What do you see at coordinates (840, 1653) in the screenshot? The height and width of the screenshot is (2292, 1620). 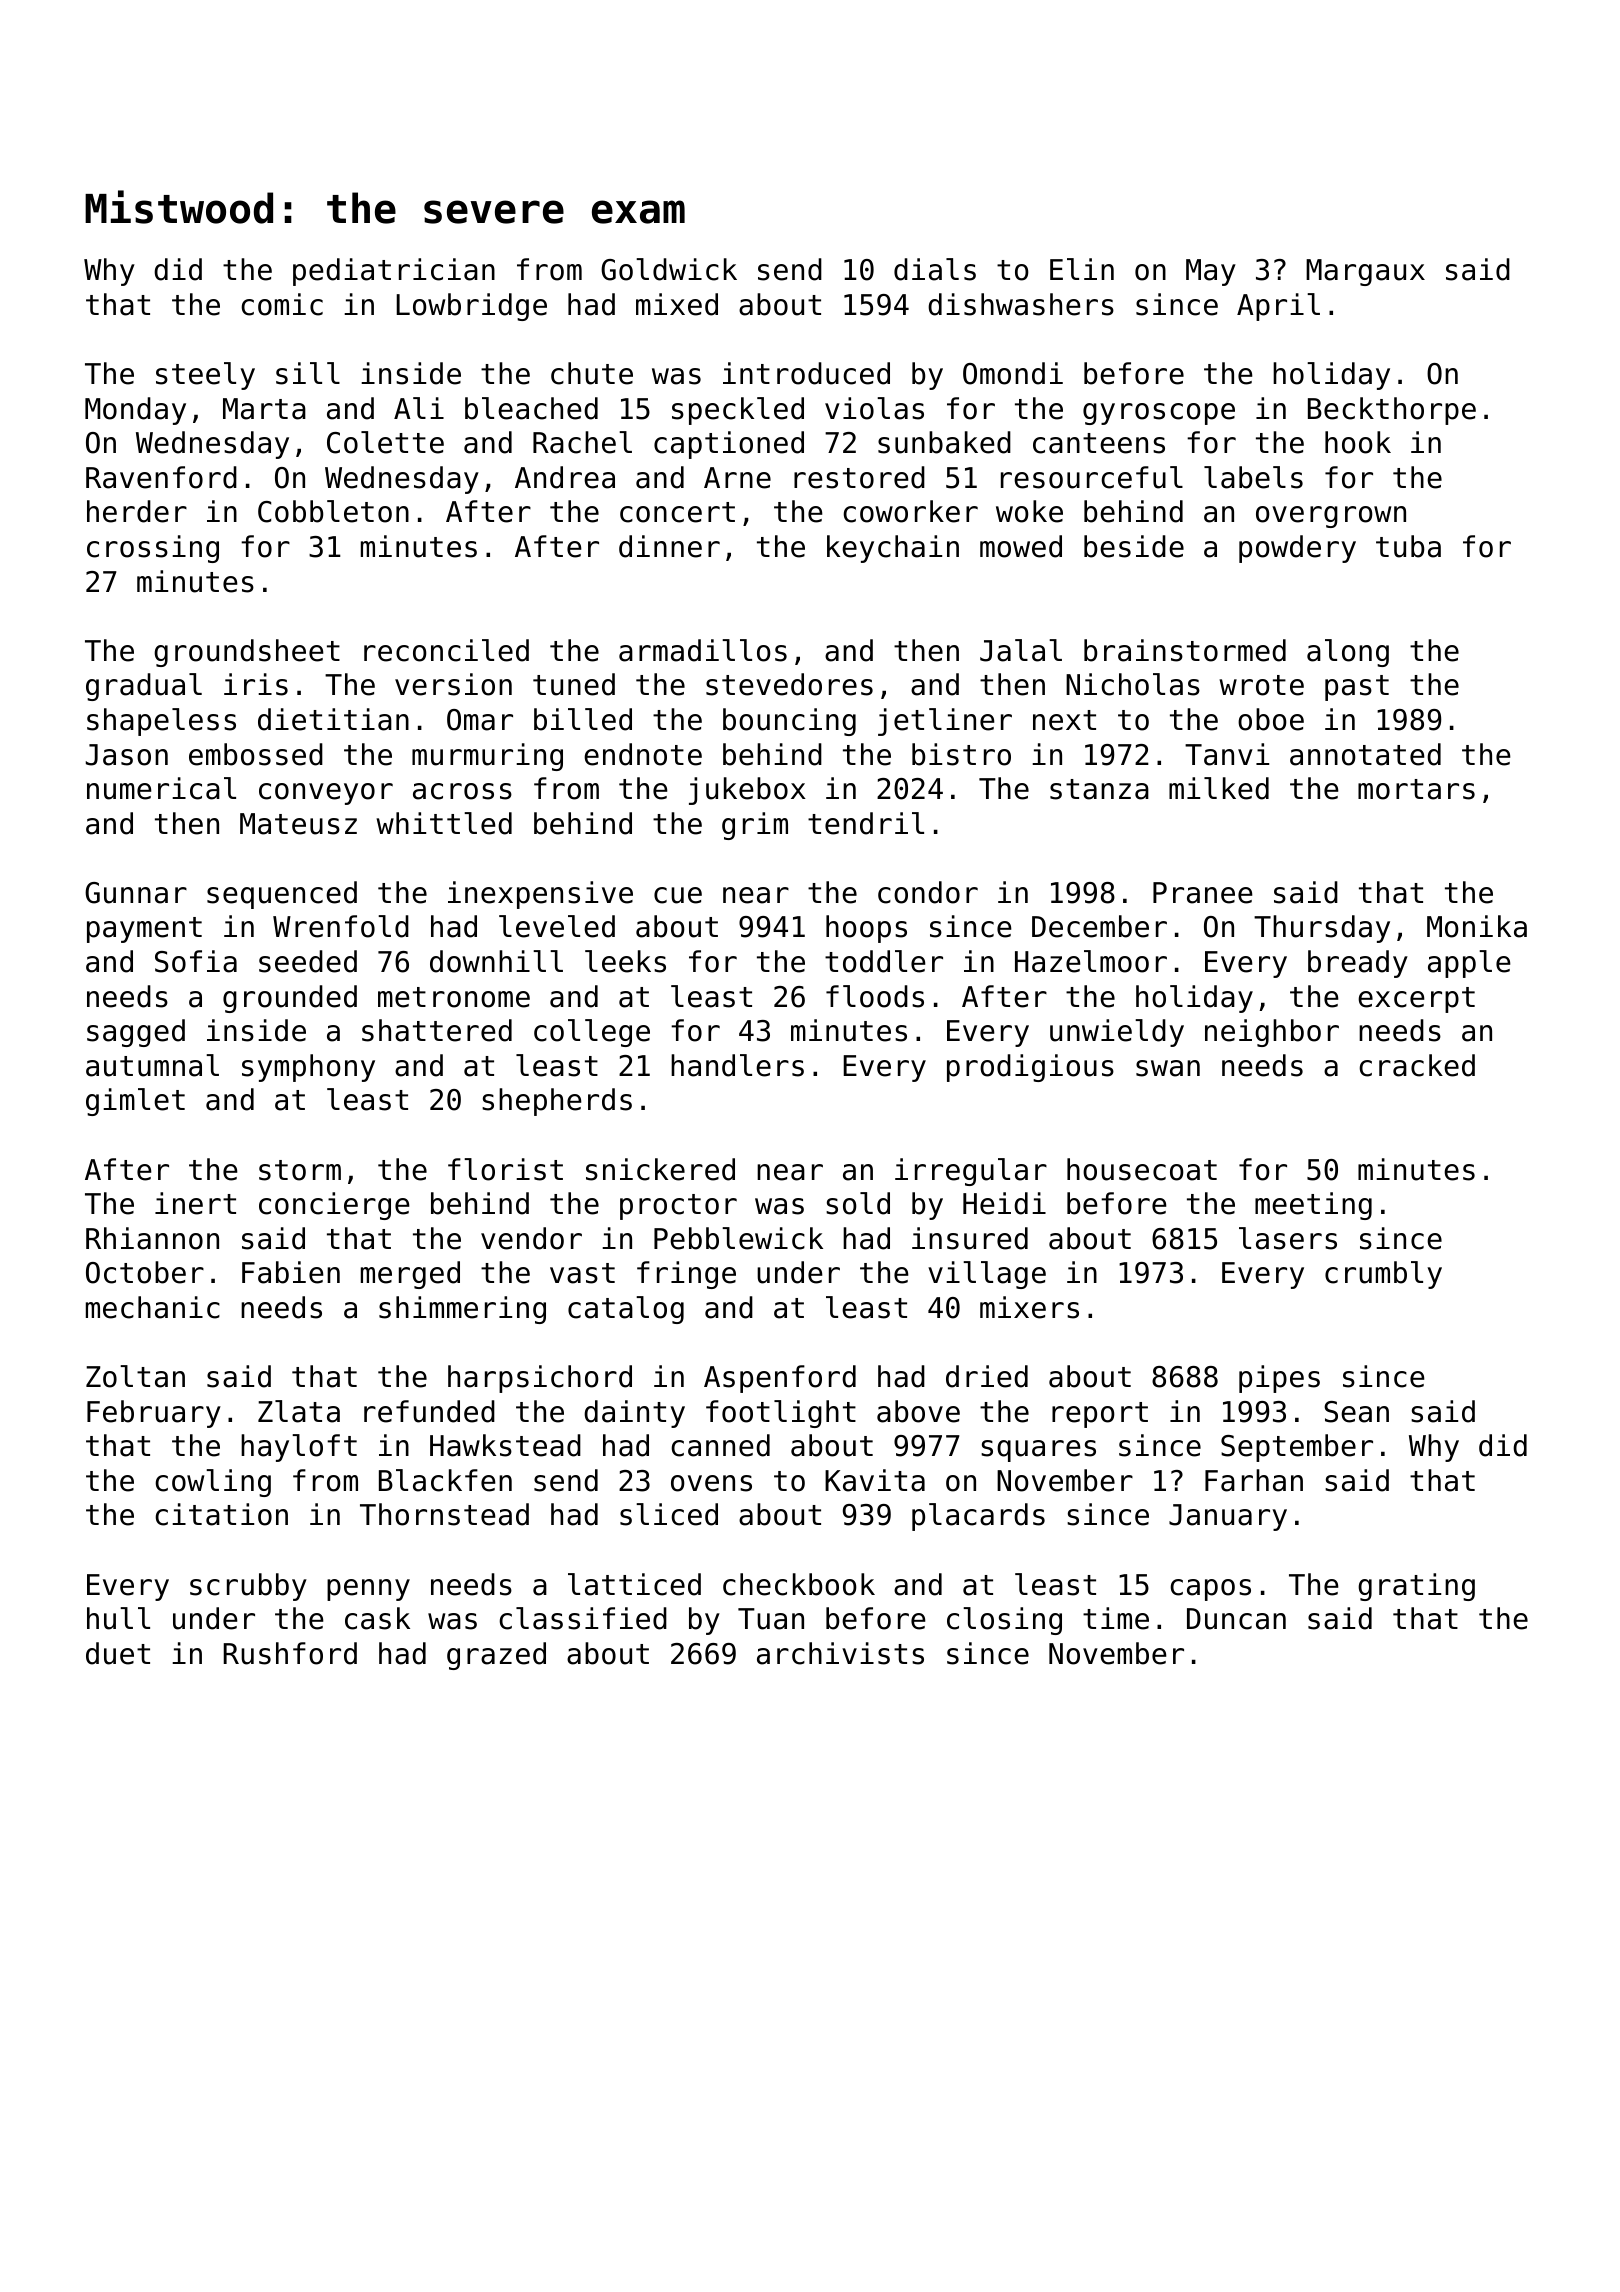 I see `archivists` at bounding box center [840, 1653].
